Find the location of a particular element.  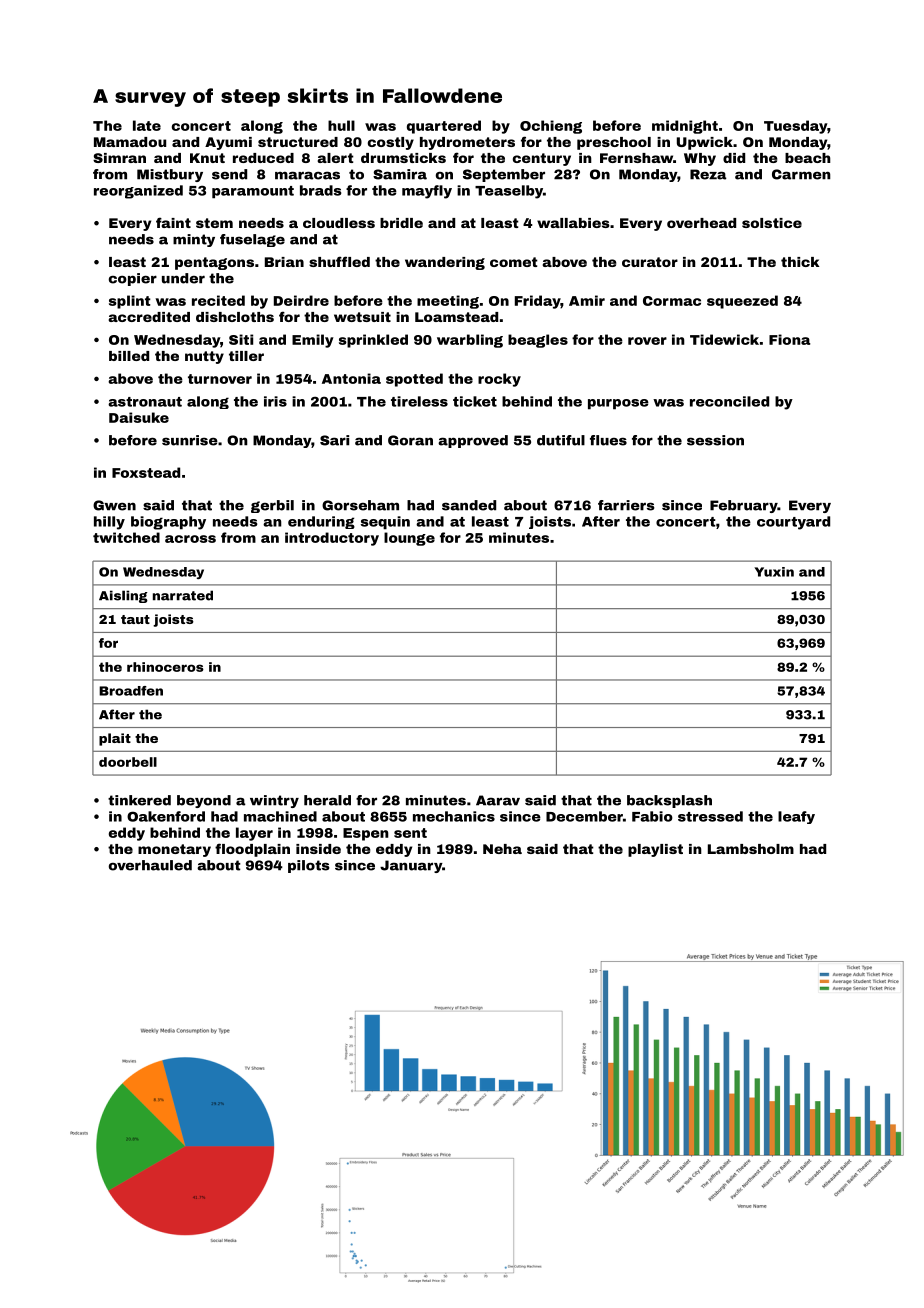

overhauled is located at coordinates (150, 865).
